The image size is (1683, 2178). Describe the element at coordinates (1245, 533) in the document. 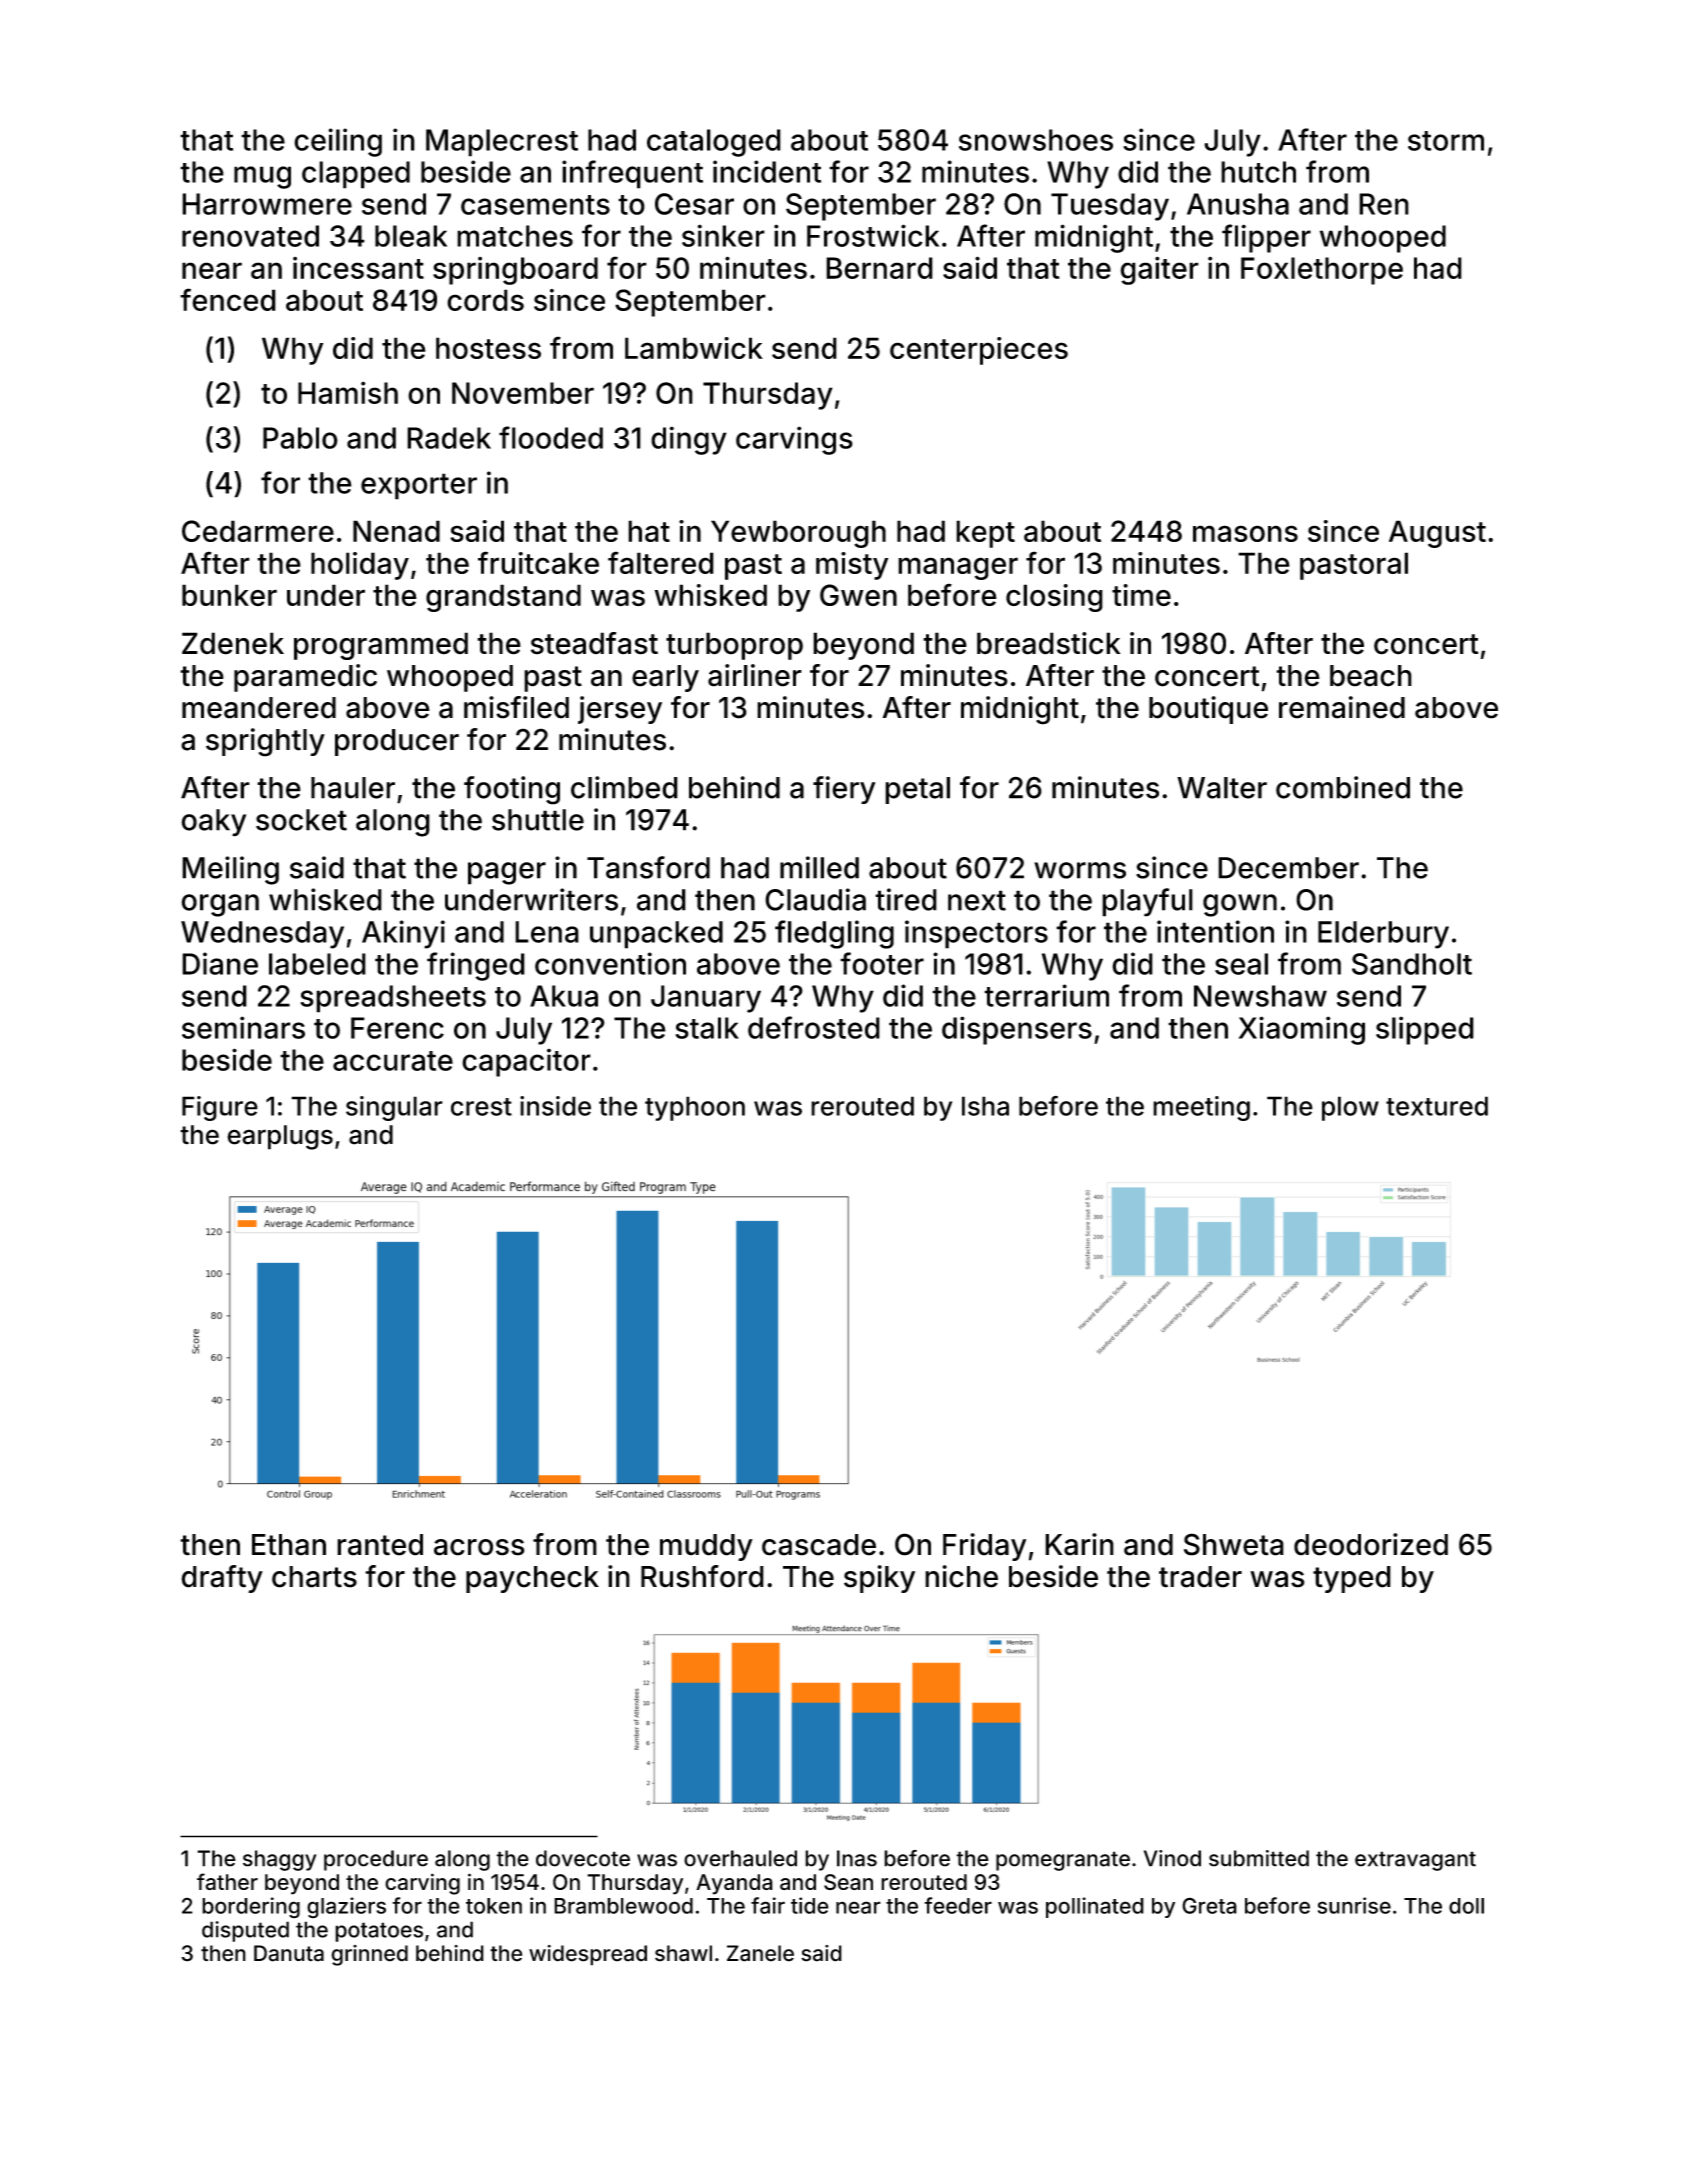

I see `masons` at that location.
